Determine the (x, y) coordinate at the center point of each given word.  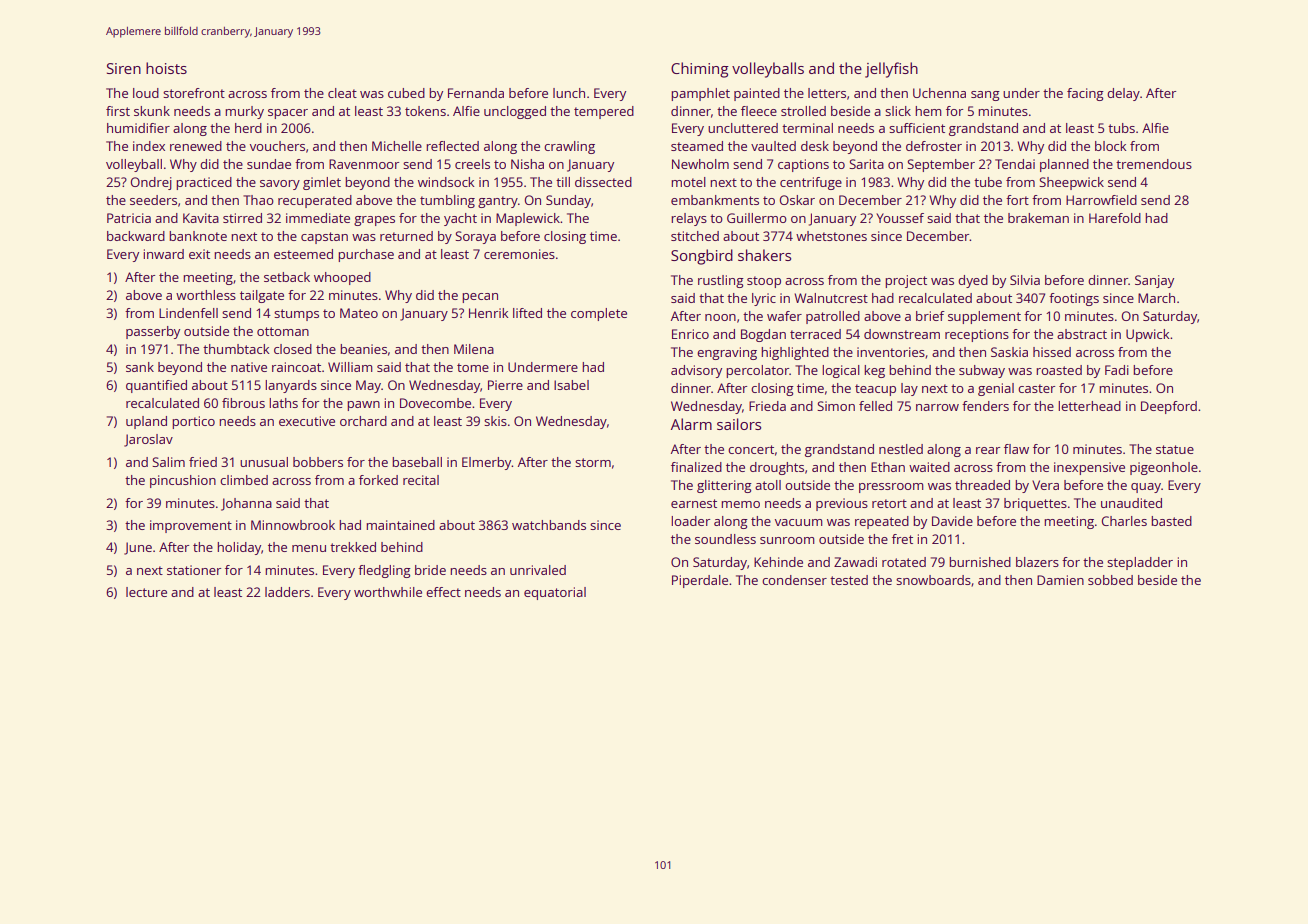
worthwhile (388, 592)
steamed (697, 146)
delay (1123, 94)
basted (1171, 521)
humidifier (138, 128)
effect (443, 592)
